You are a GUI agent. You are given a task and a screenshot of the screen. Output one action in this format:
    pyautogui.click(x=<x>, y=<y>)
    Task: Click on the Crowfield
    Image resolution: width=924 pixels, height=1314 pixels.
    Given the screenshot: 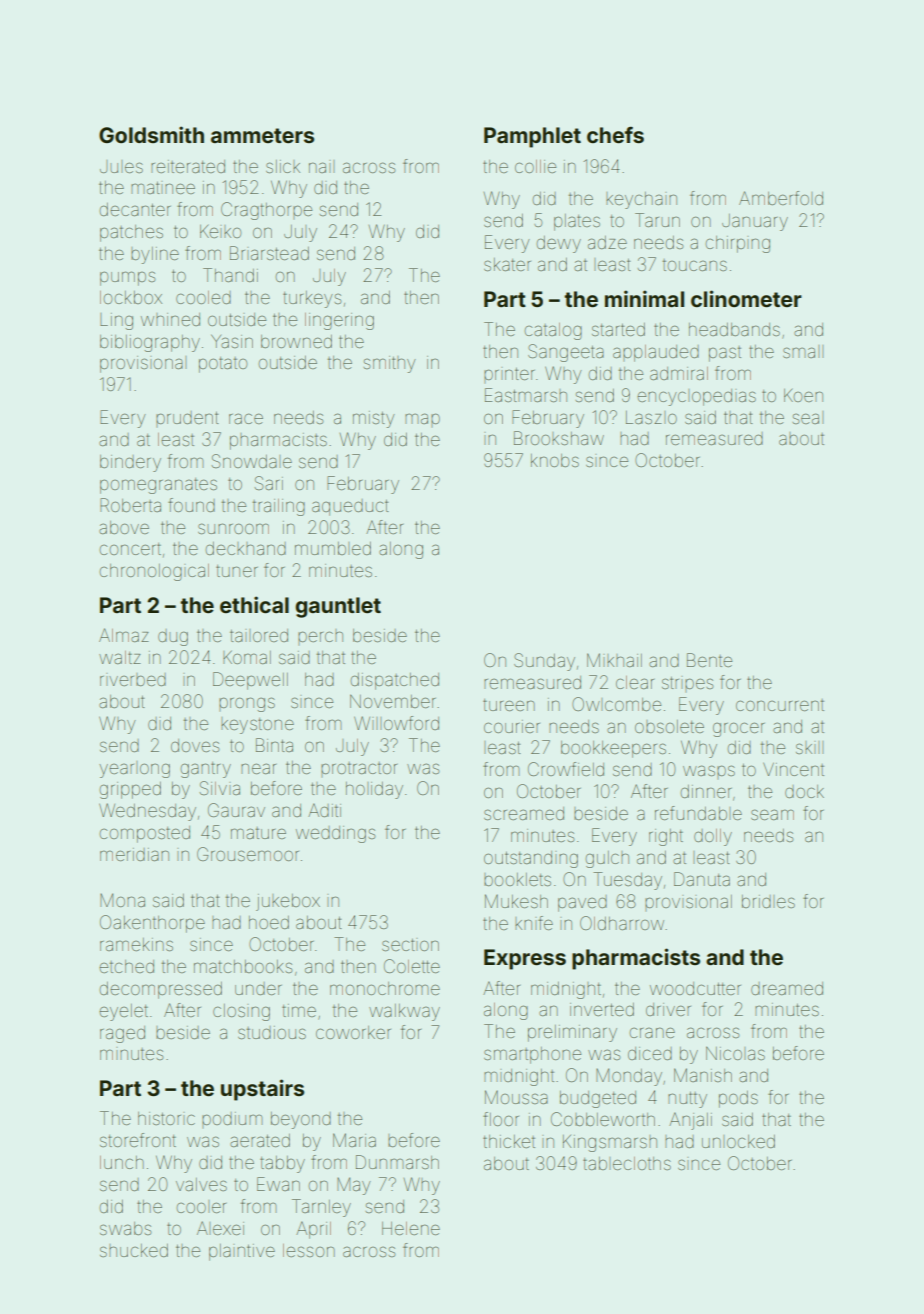 What is the action you would take?
    pyautogui.click(x=566, y=769)
